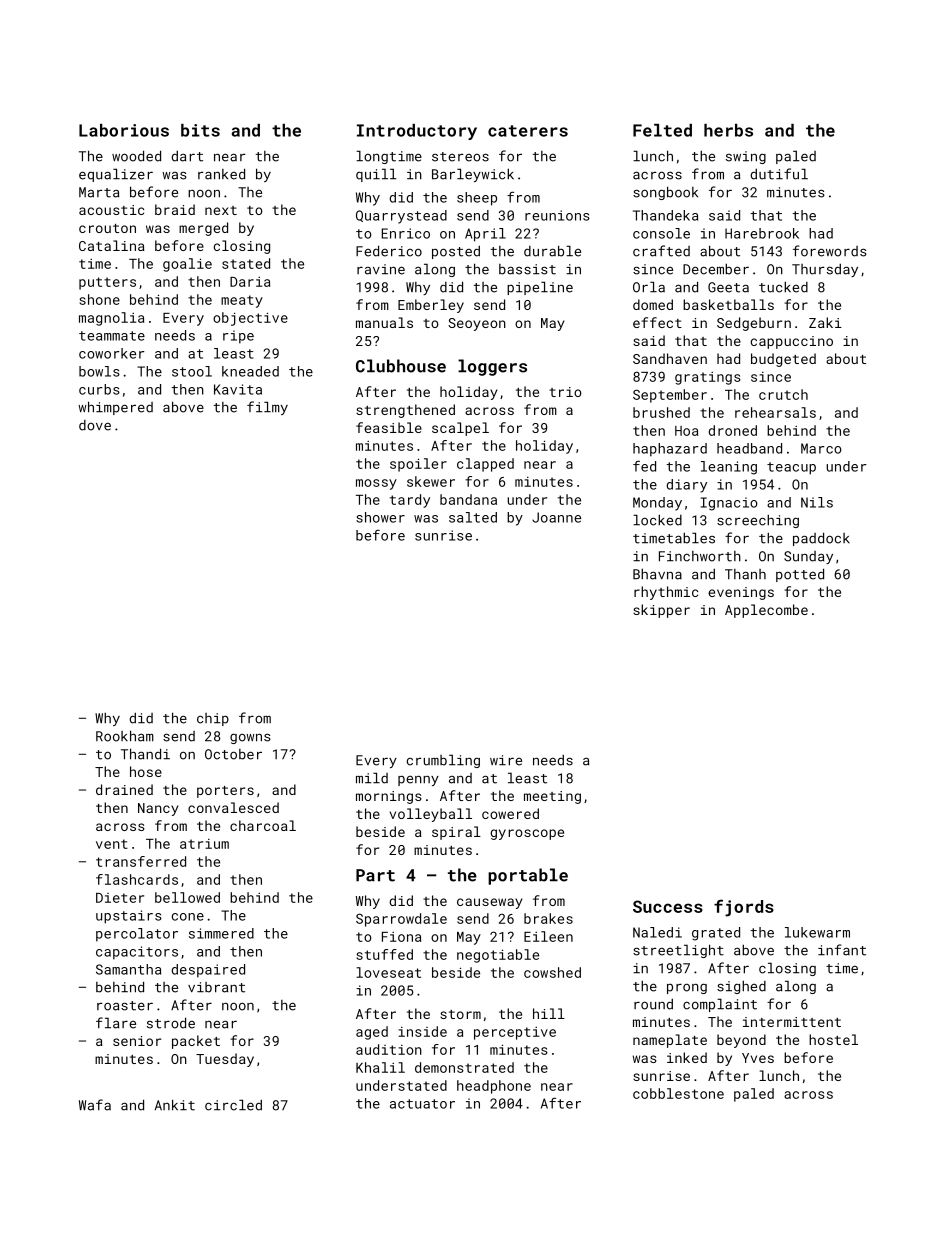 This document has height=1233, width=952. Describe the element at coordinates (528, 131) in the document. I see `caterers` at that location.
